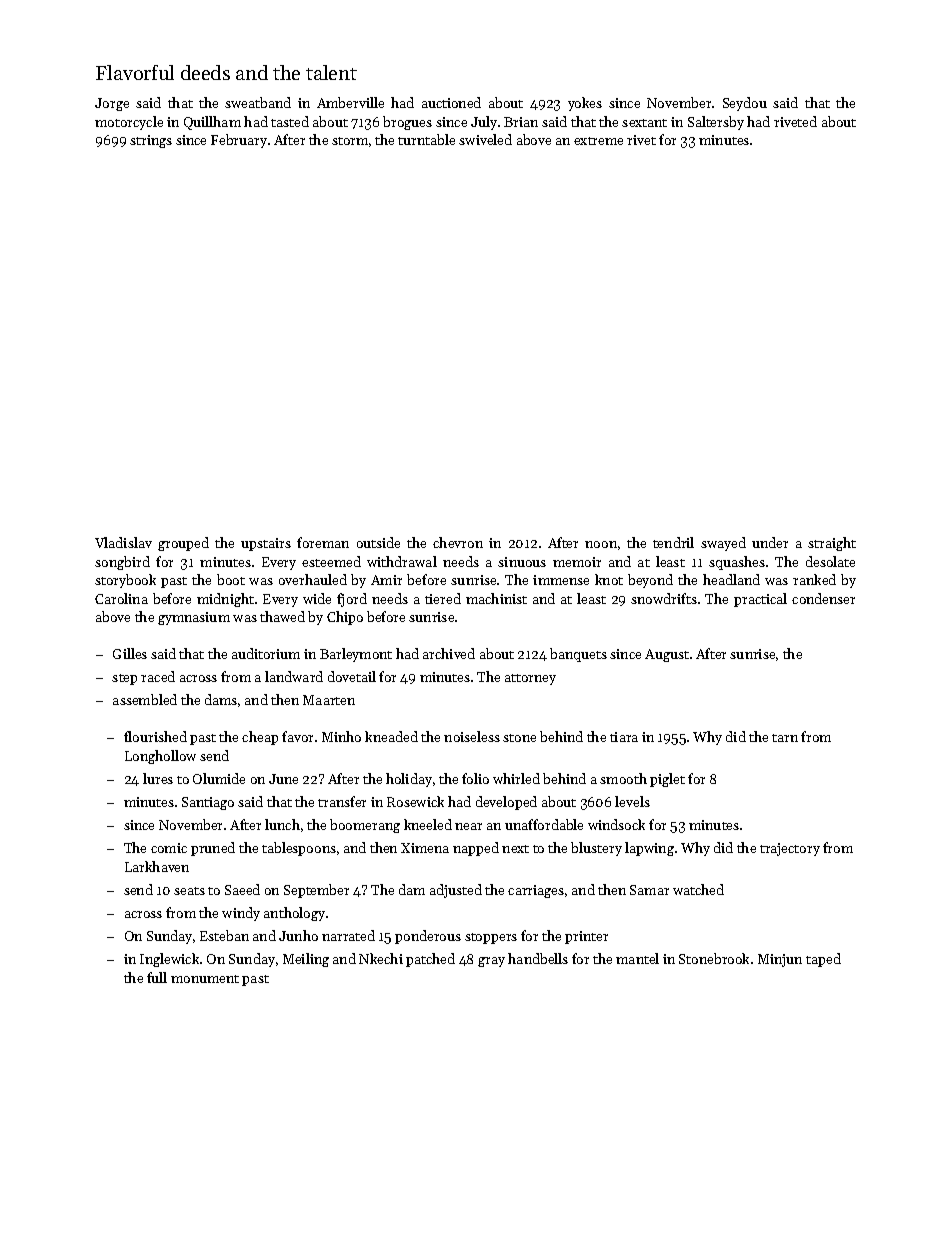  Describe the element at coordinates (716, 123) in the page. I see `Saltersby` at that location.
